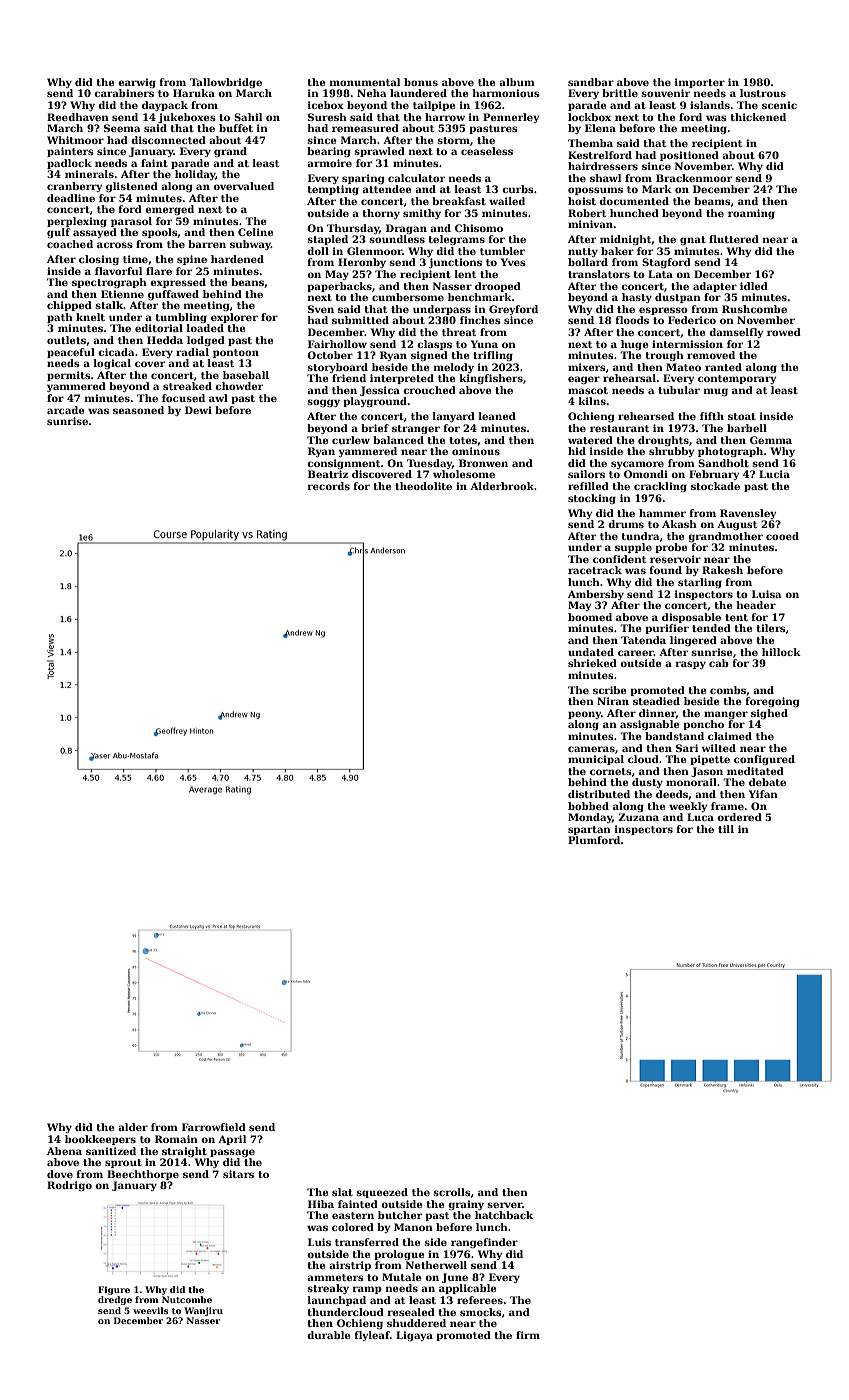 The width and height of the screenshot is (849, 1400). I want to click on Luca, so click(700, 817).
